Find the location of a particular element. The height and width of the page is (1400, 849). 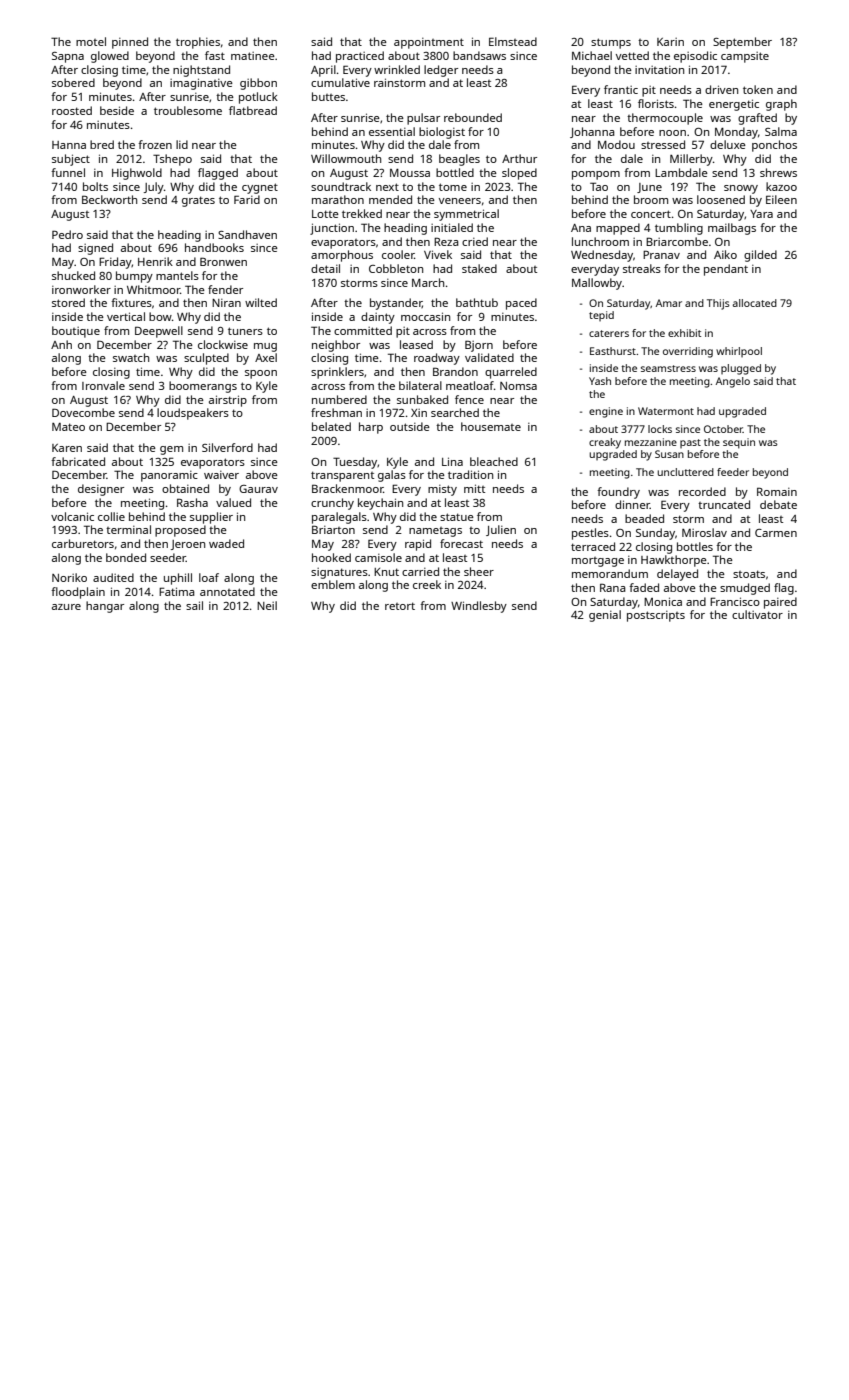

leased is located at coordinates (416, 344).
